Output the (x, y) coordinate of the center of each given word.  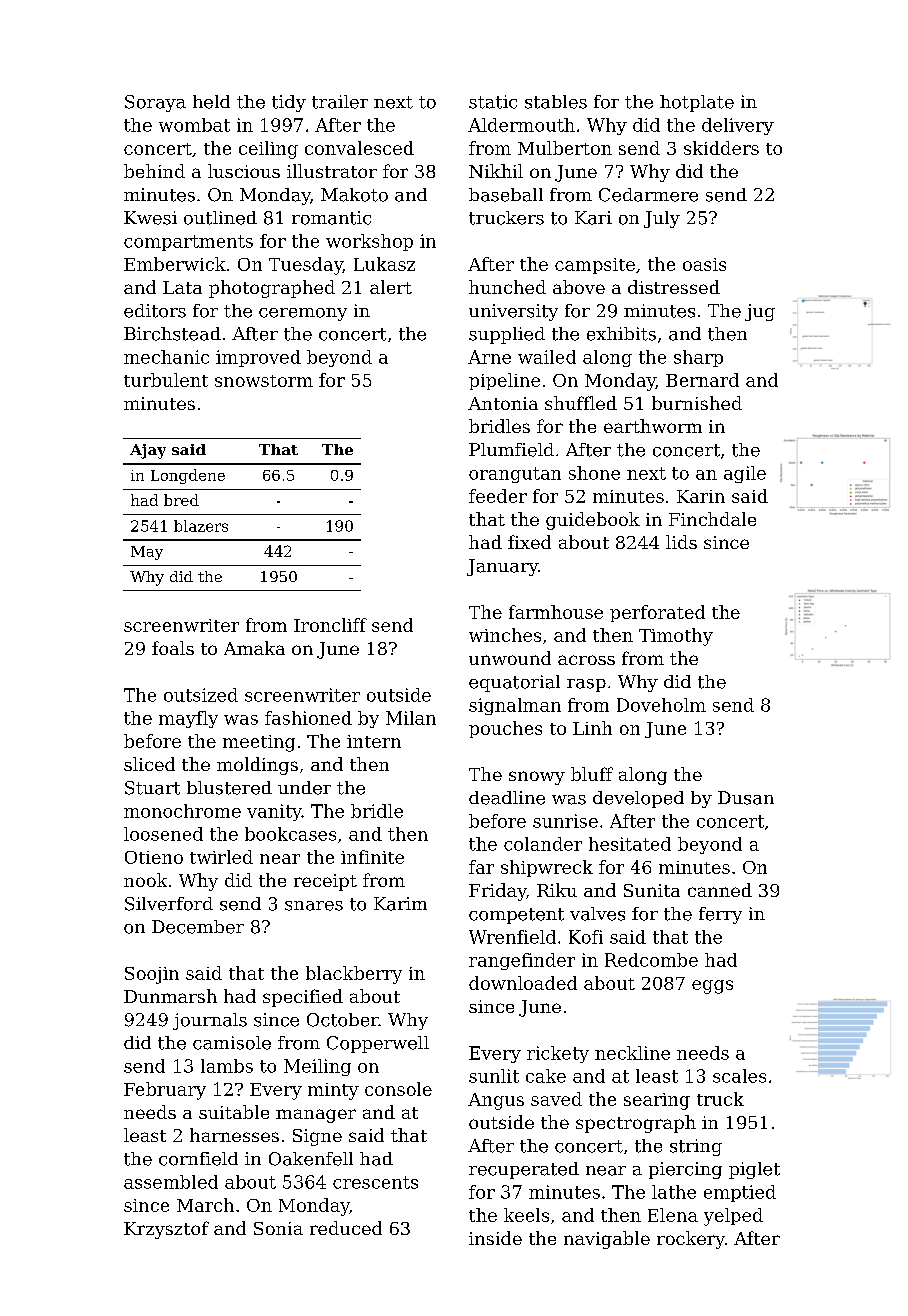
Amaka (254, 648)
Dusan (746, 798)
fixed (529, 542)
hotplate (697, 103)
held (211, 102)
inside (495, 1238)
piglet (754, 1170)
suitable (234, 1112)
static (493, 102)
